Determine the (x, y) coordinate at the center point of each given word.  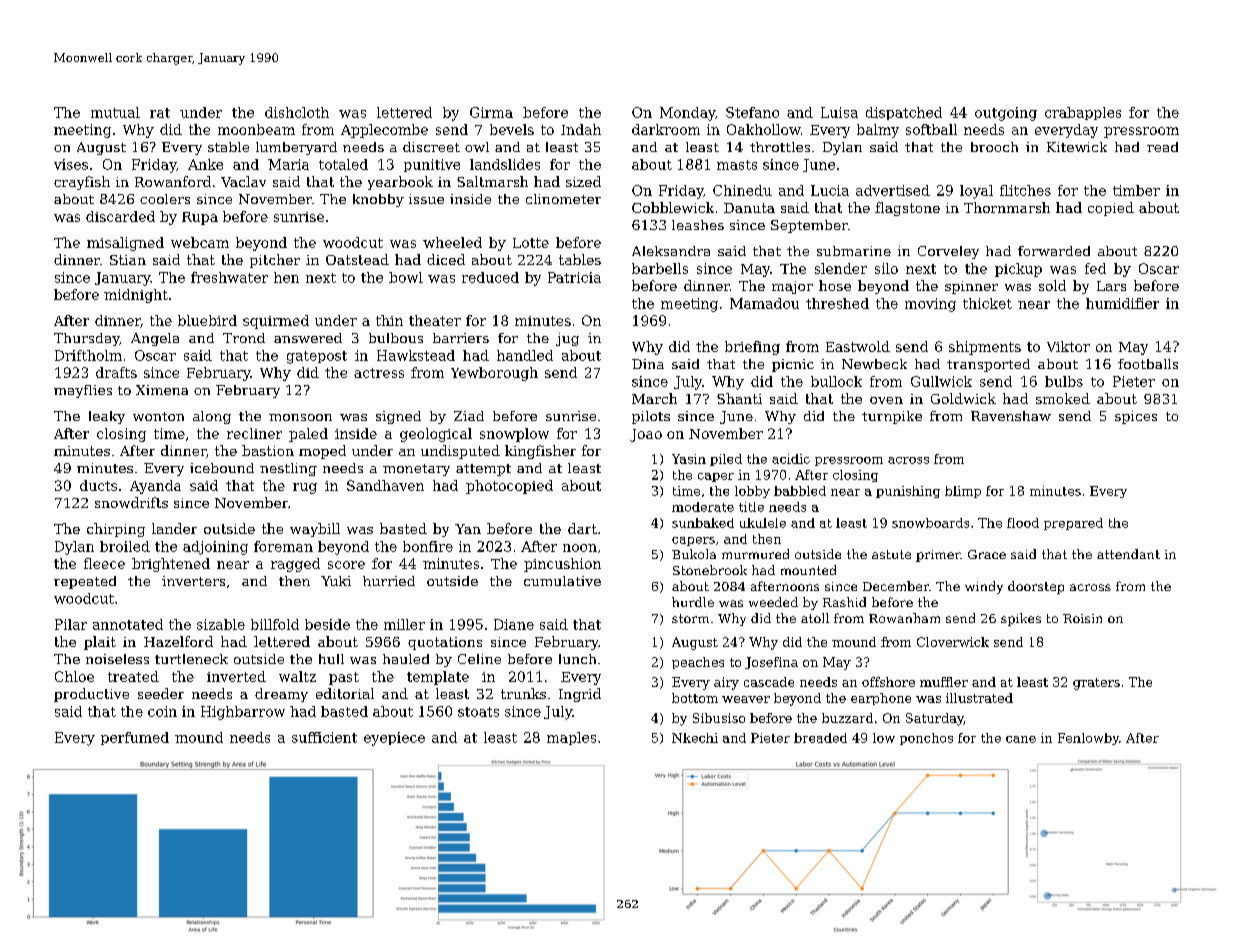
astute (891, 554)
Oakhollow (764, 129)
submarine (854, 251)
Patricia (574, 277)
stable (228, 147)
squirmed (276, 322)
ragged (295, 565)
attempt (483, 470)
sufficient (324, 737)
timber (1136, 190)
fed (1095, 268)
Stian (128, 260)
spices (1136, 417)
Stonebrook (710, 570)
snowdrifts (131, 502)
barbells (660, 268)
